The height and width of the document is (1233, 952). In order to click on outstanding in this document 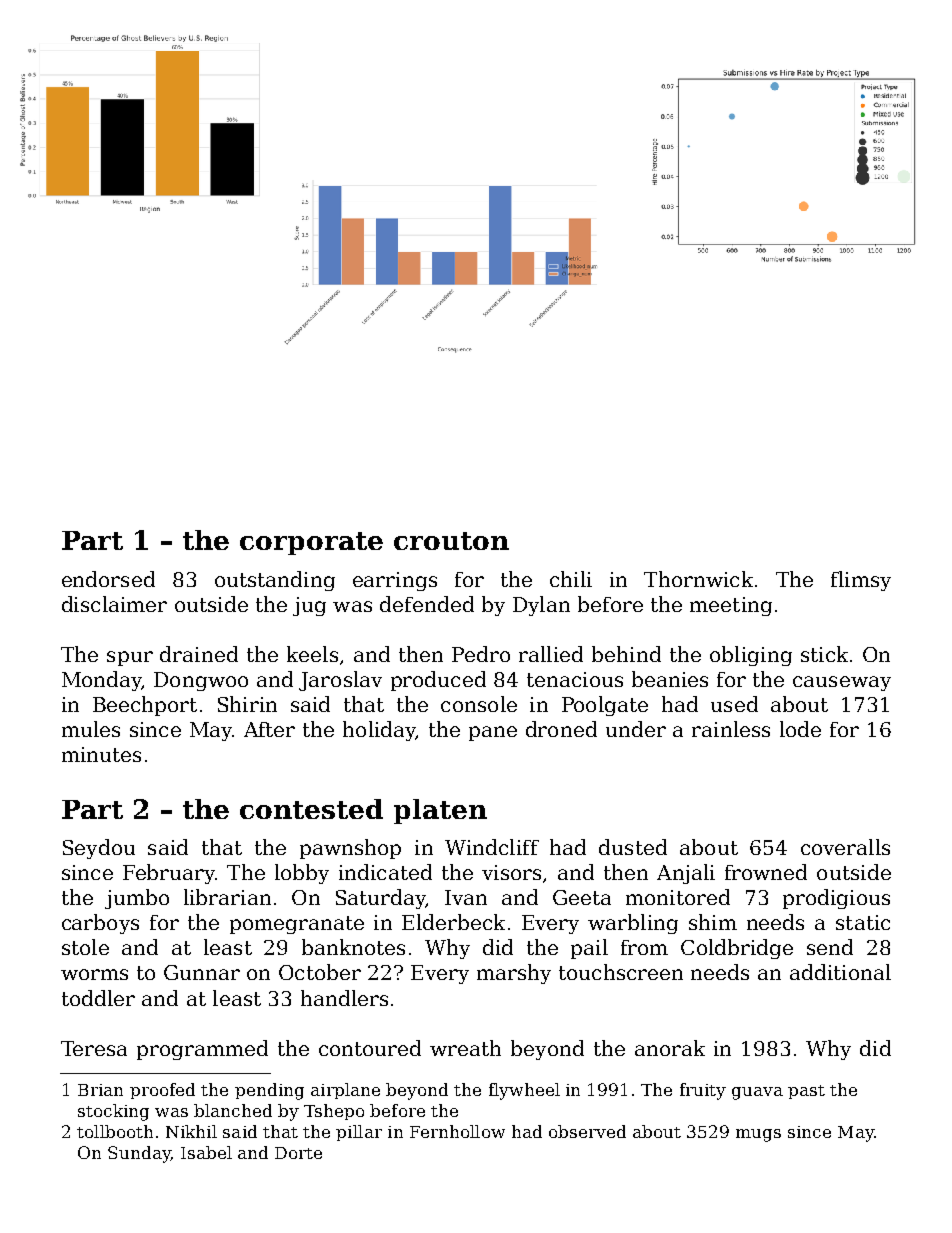, I will do `click(275, 581)`.
